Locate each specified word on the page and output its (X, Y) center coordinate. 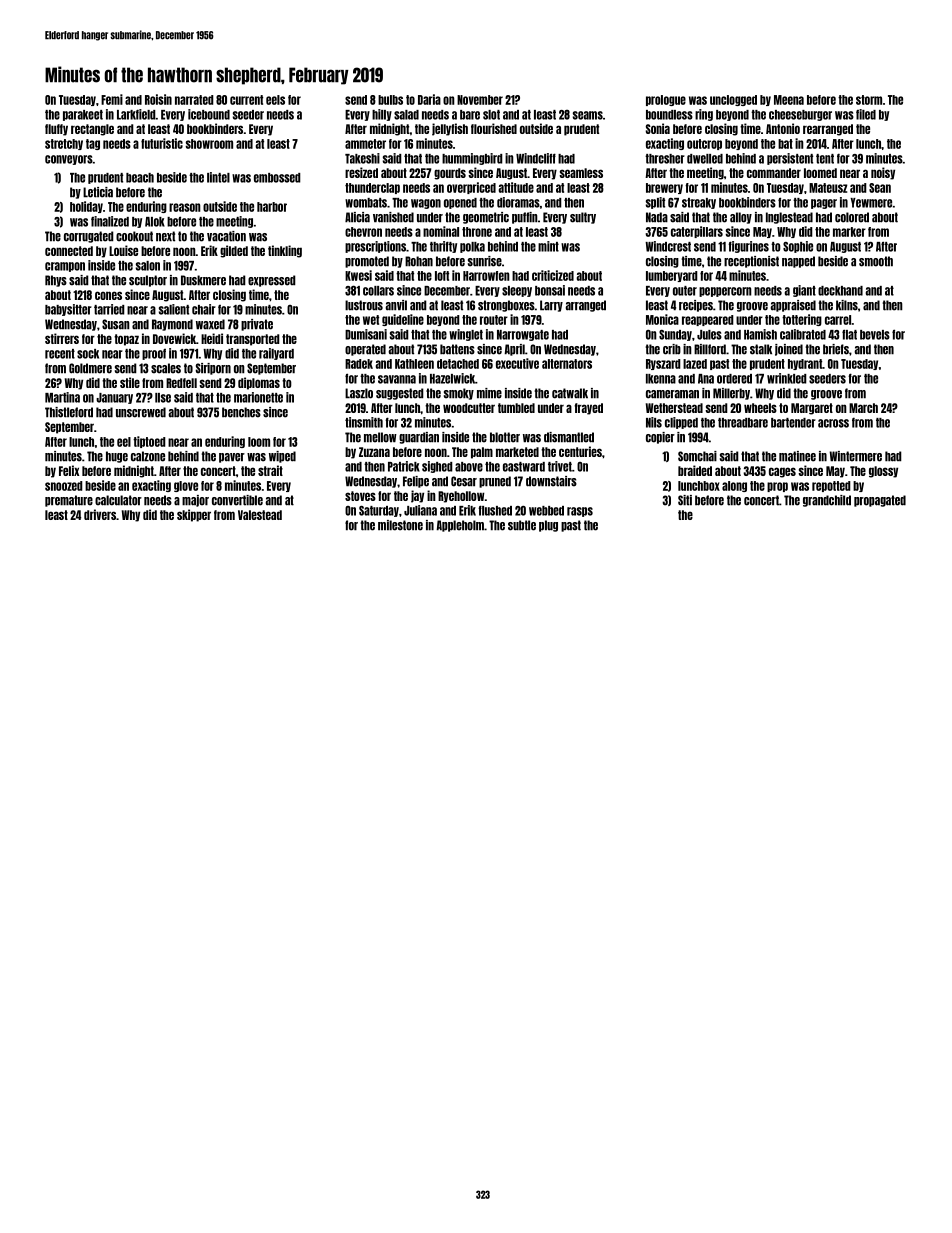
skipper (194, 515)
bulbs (390, 100)
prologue (666, 100)
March (863, 408)
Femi (112, 99)
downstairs (551, 481)
